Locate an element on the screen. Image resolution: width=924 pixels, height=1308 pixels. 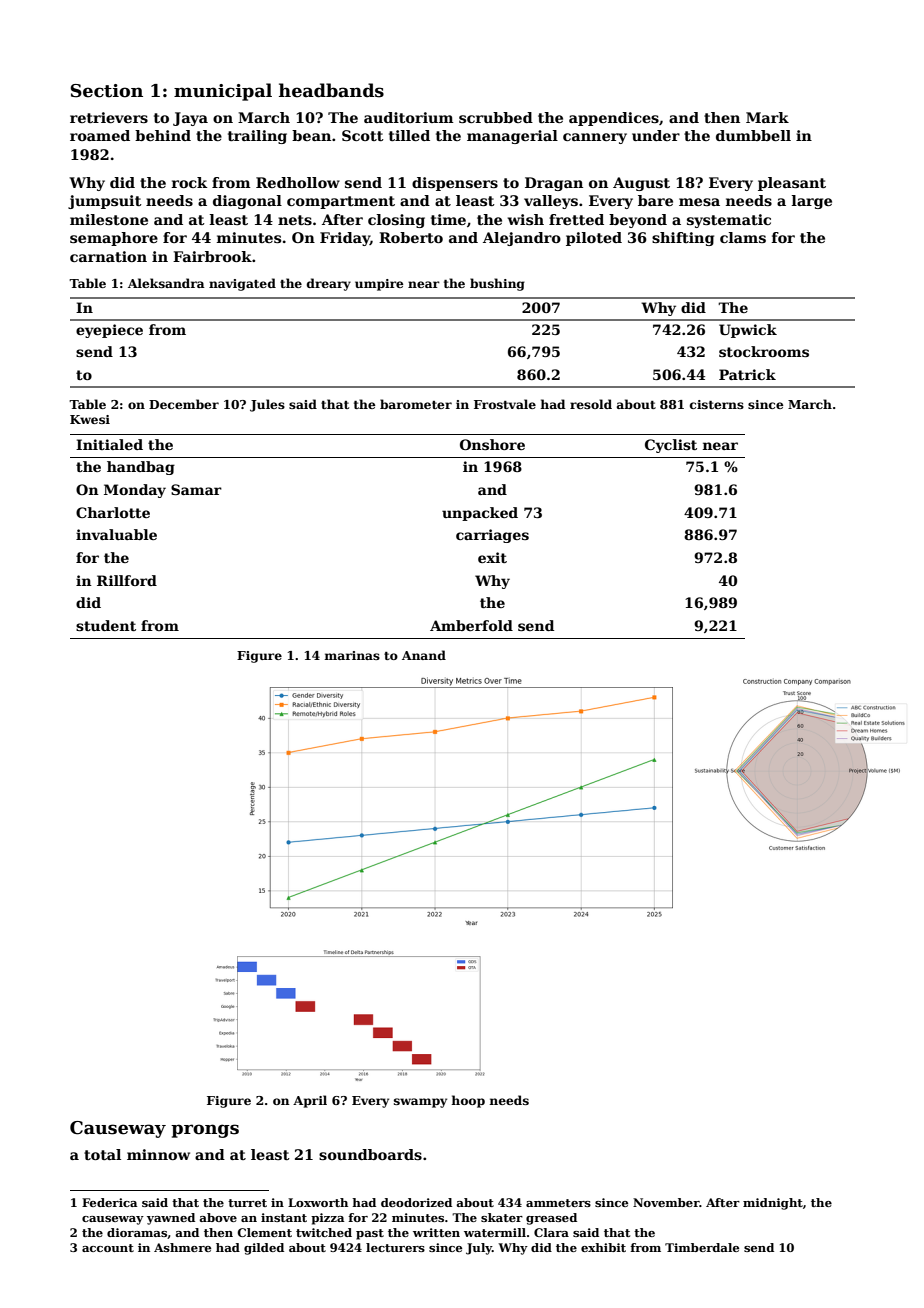
Upwick is located at coordinates (748, 331).
